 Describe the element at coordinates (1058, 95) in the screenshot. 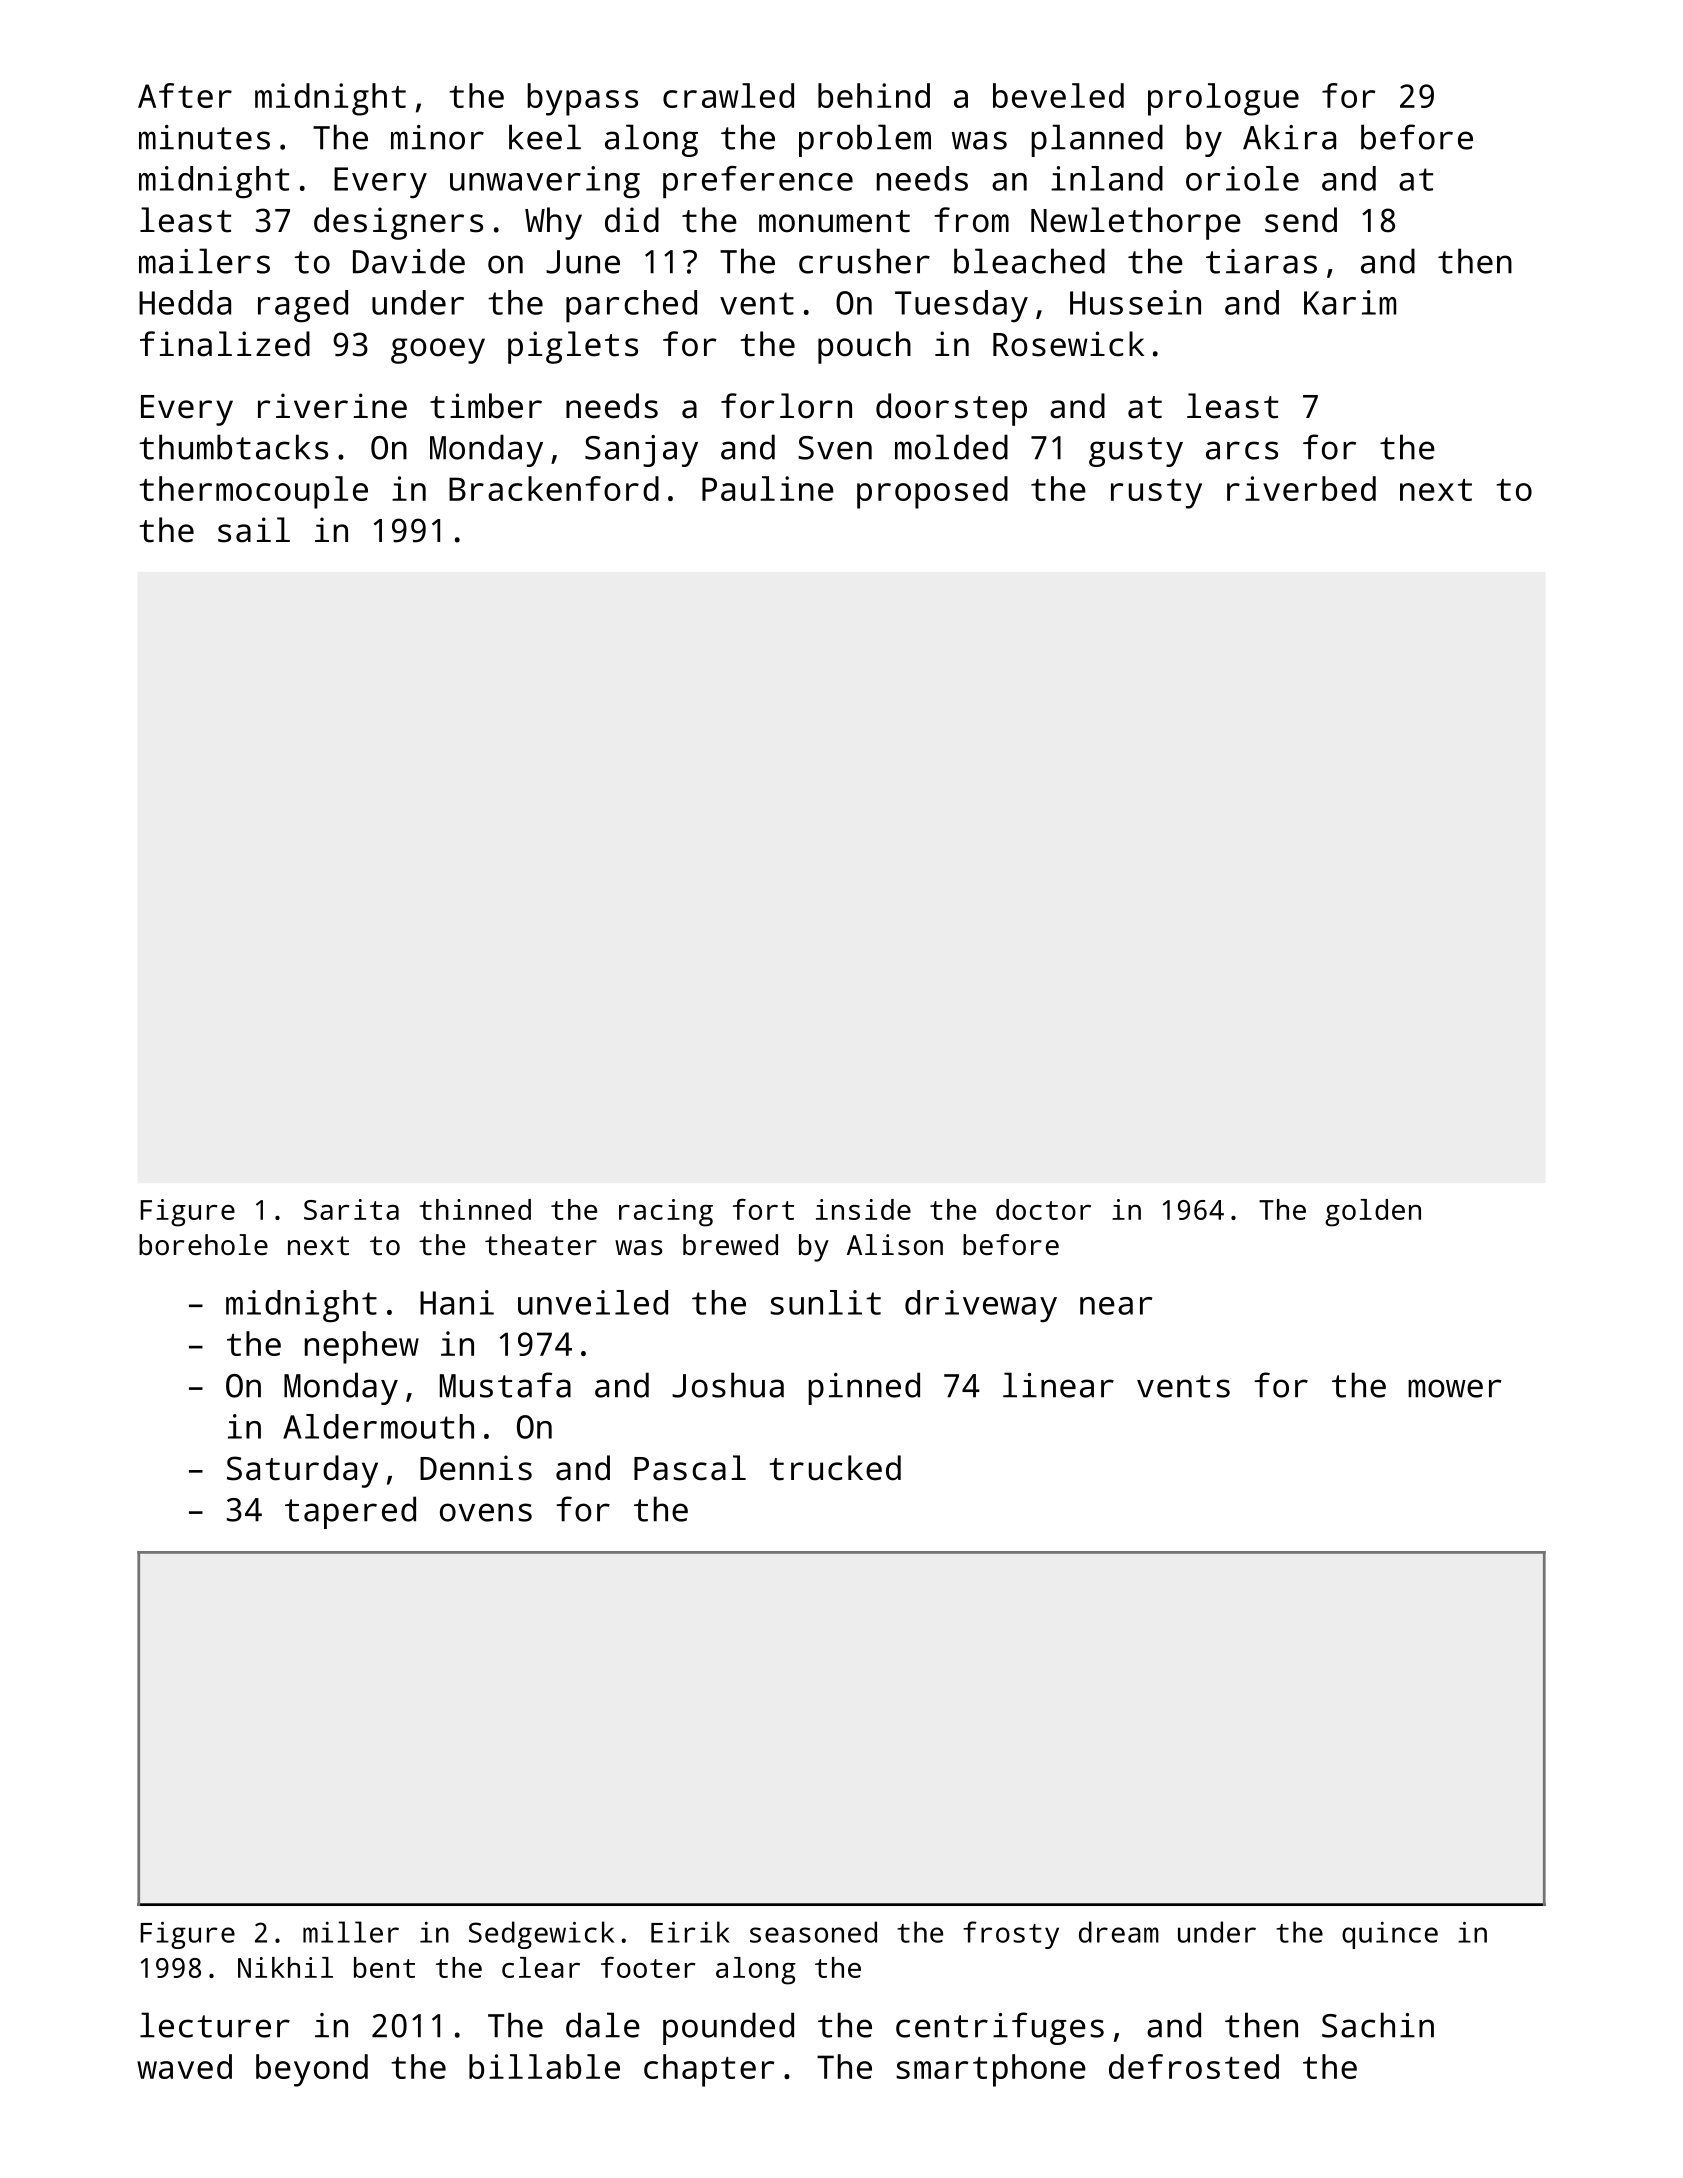

I see `beveled` at that location.
